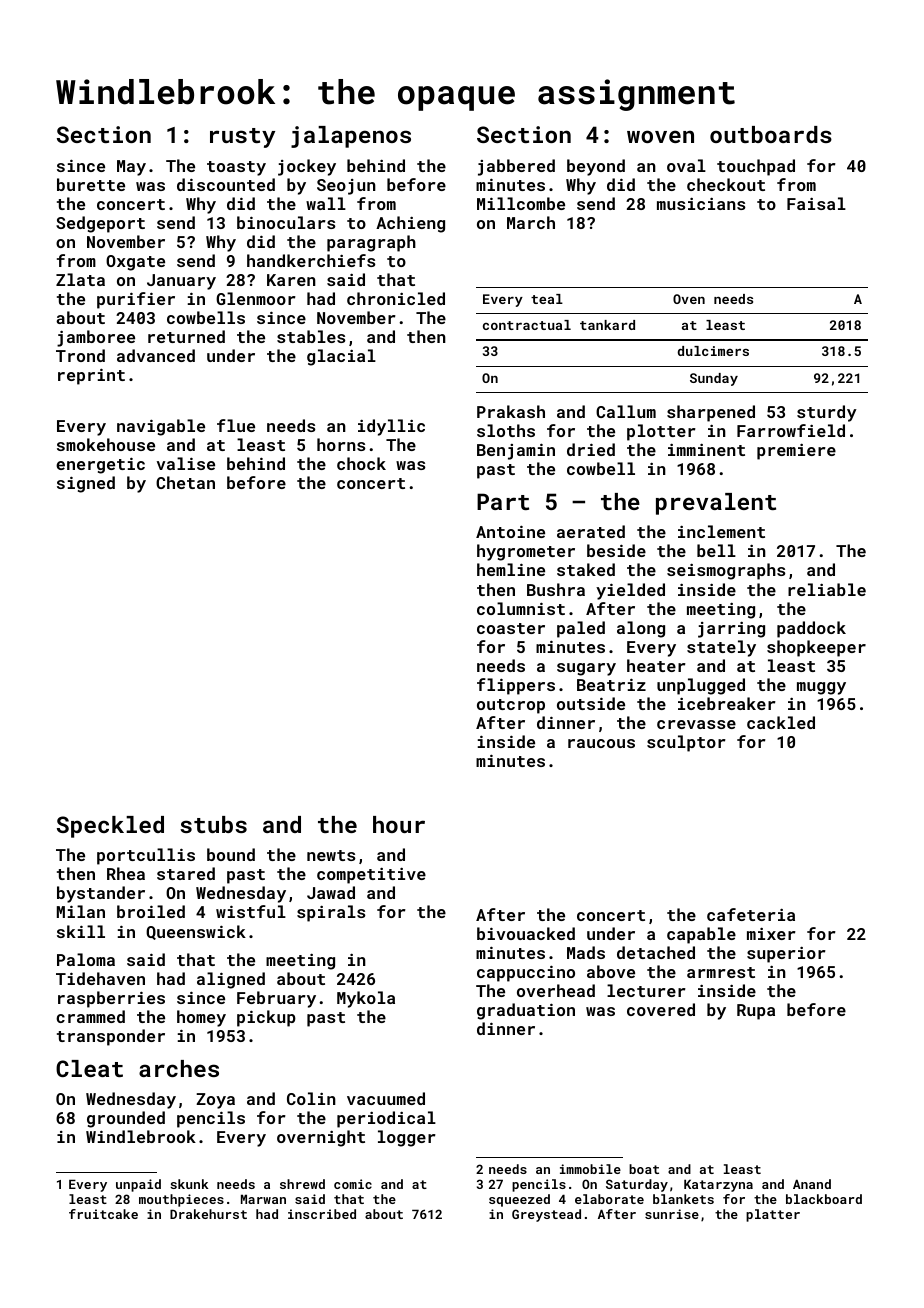 The image size is (924, 1308). Describe the element at coordinates (824, 1199) in the image. I see `blackboard` at that location.
